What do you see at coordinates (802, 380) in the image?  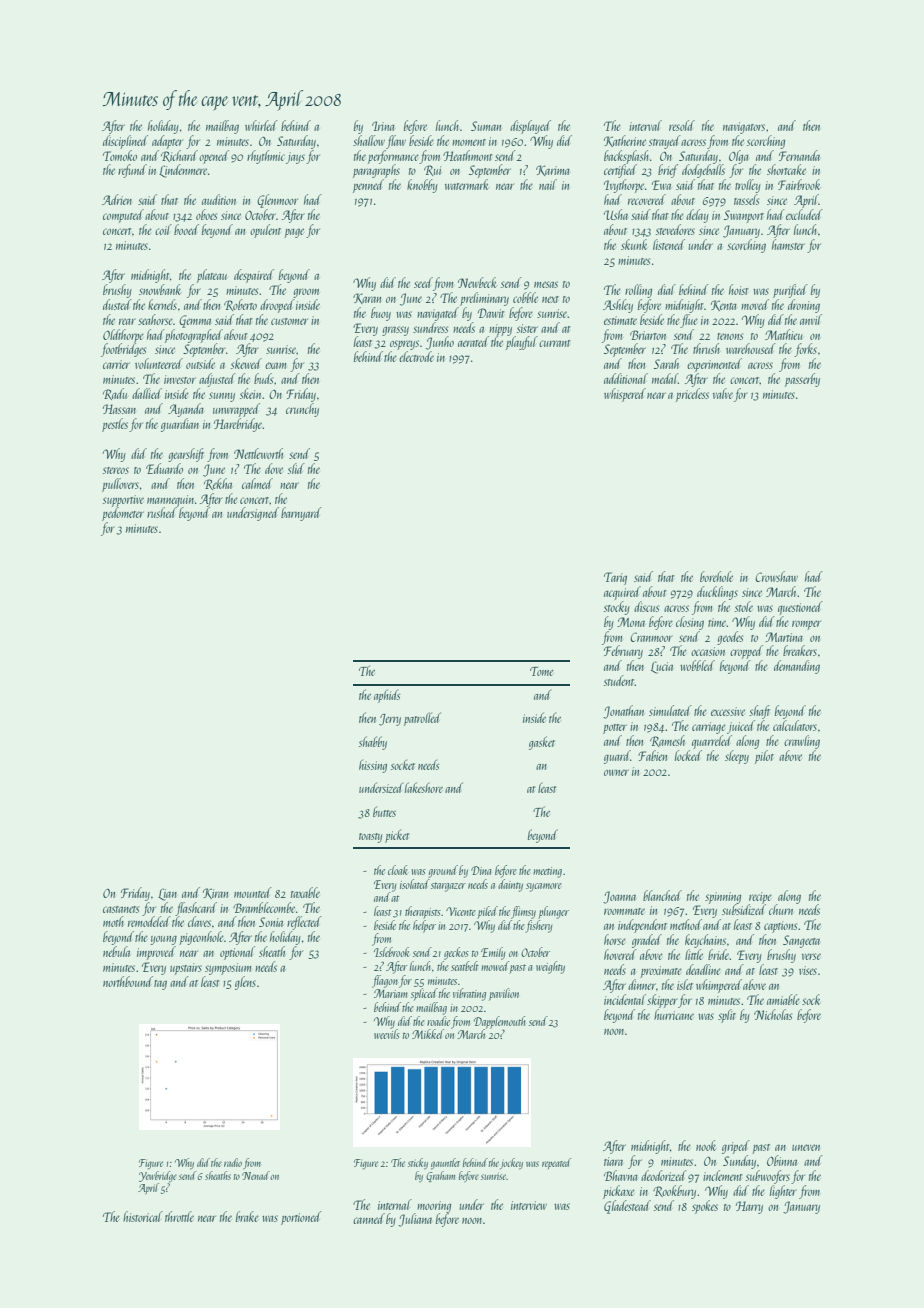 I see `passerby` at bounding box center [802, 380].
